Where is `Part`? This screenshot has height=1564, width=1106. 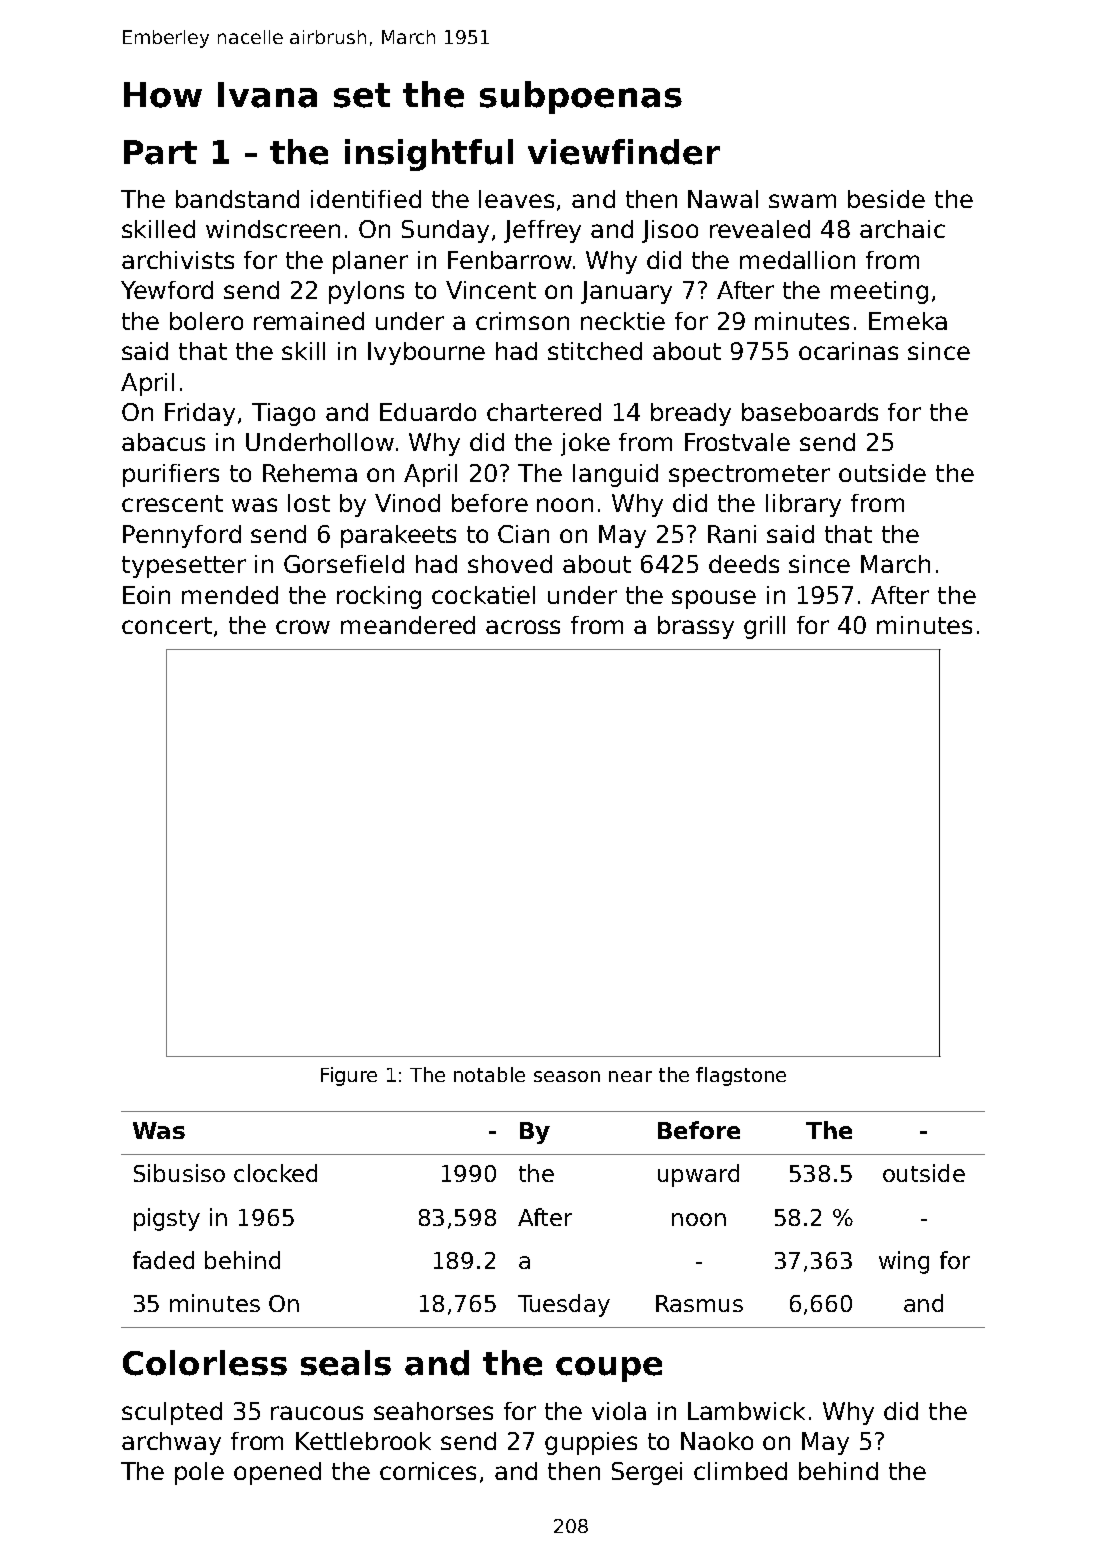
Part is located at coordinates (160, 152).
